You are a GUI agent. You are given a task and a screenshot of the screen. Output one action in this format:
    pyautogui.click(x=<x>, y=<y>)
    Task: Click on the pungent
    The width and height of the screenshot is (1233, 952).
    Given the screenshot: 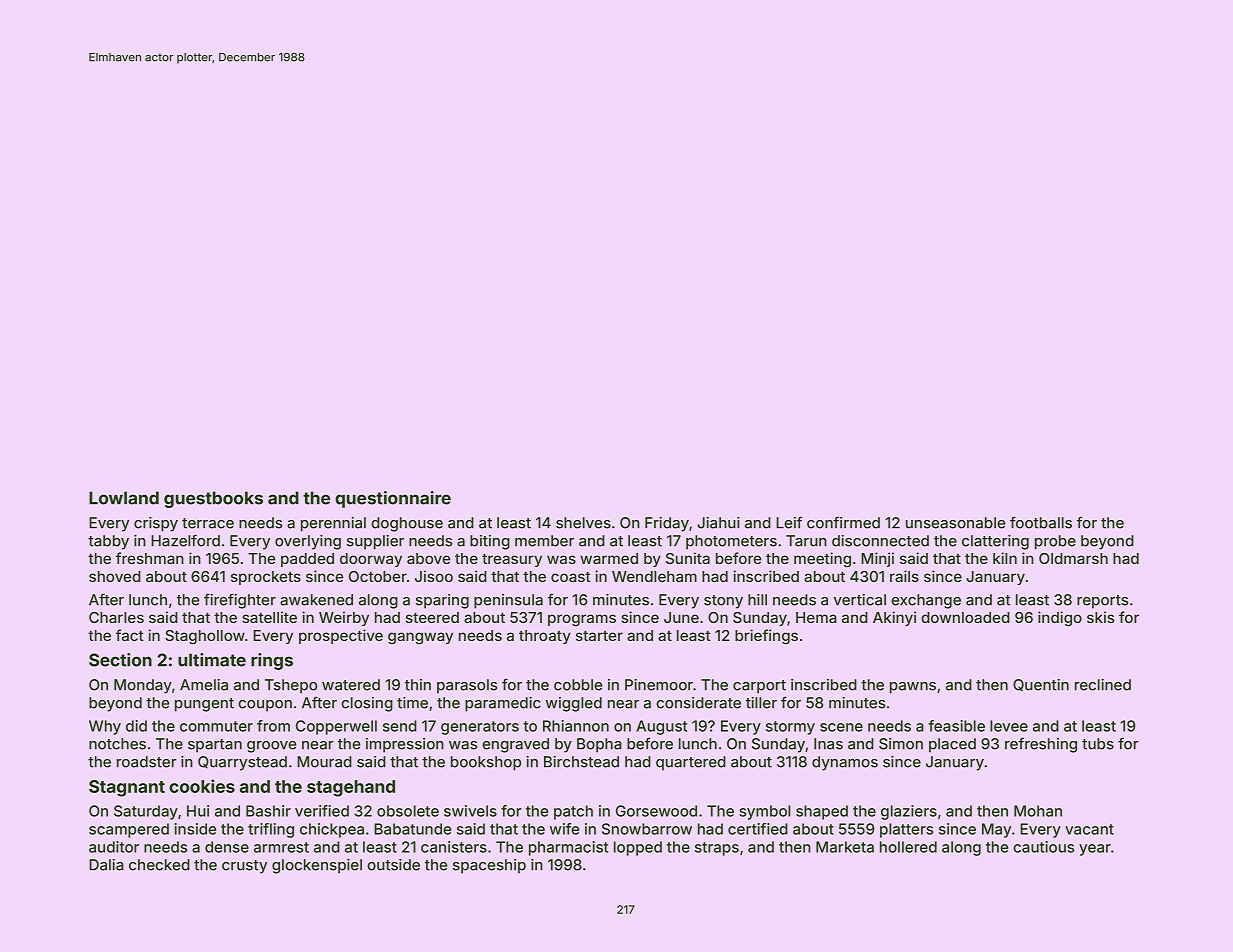 What is the action you would take?
    pyautogui.click(x=204, y=705)
